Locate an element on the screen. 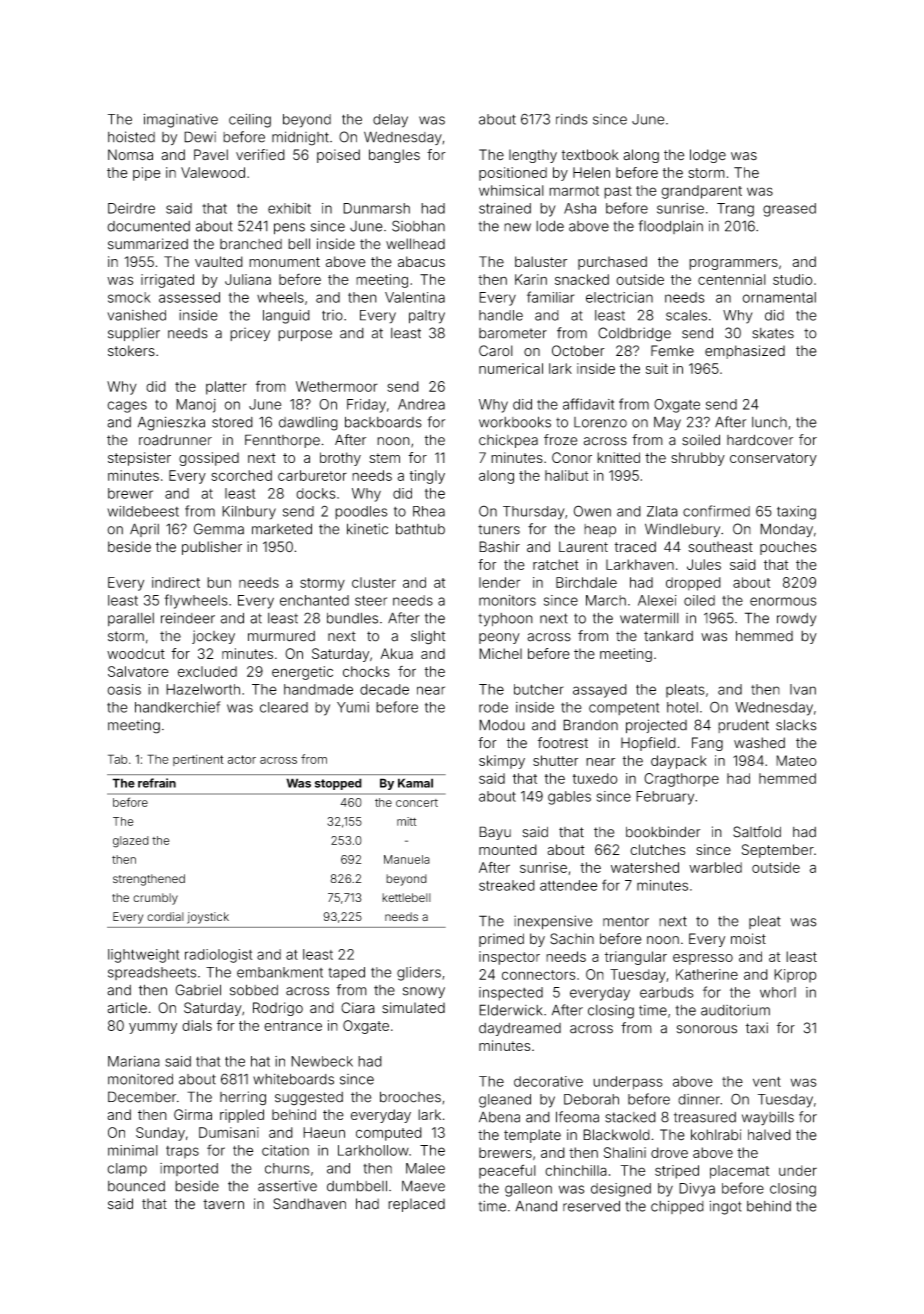 This screenshot has width=924, height=1314. replaced is located at coordinates (416, 1205).
